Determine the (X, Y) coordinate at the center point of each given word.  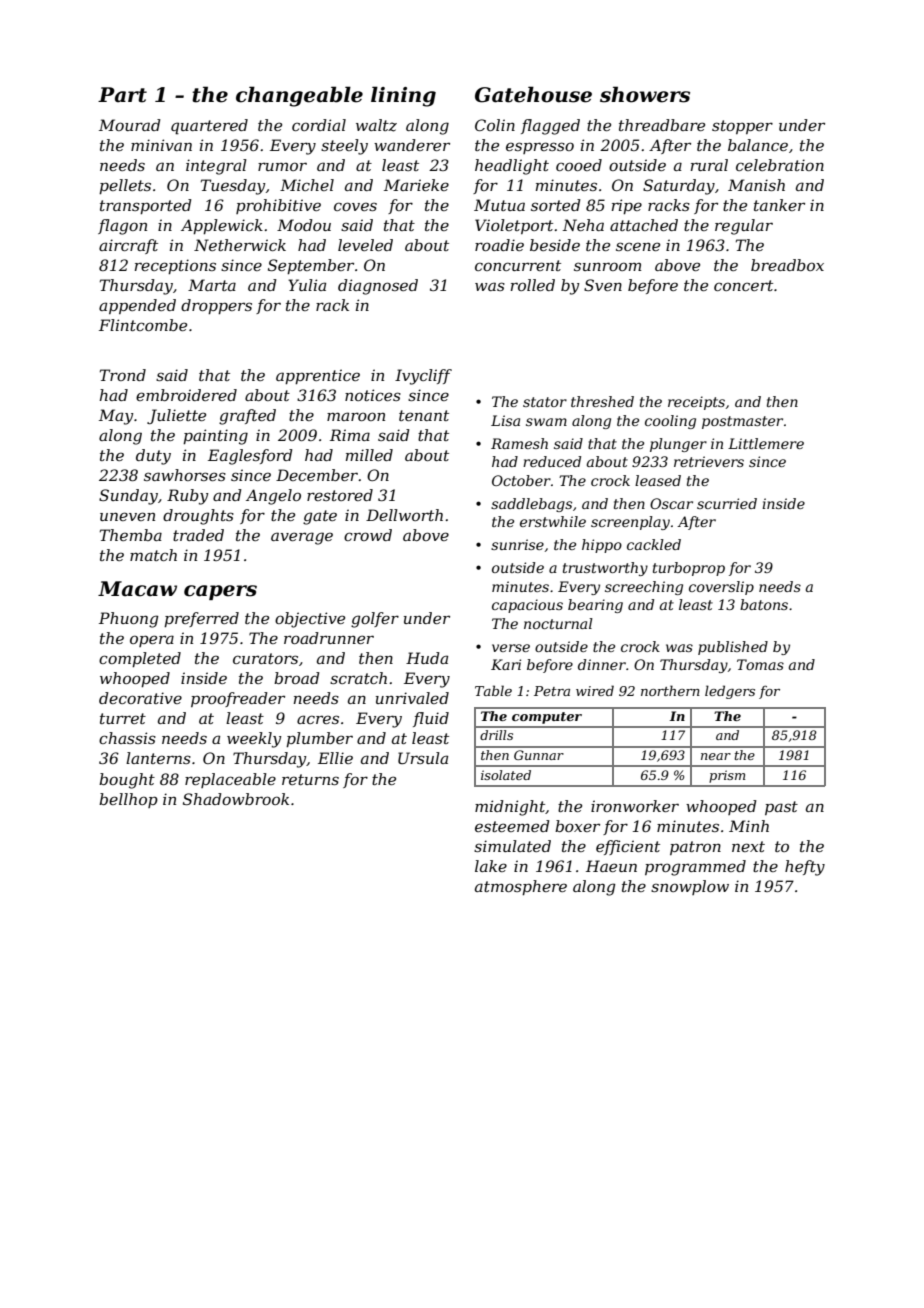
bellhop (128, 800)
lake (491, 866)
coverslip (721, 588)
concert (743, 285)
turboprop (689, 569)
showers (645, 94)
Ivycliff (423, 377)
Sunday (128, 497)
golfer (375, 620)
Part (122, 95)
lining (403, 96)
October (521, 480)
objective (310, 620)
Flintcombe (143, 325)
